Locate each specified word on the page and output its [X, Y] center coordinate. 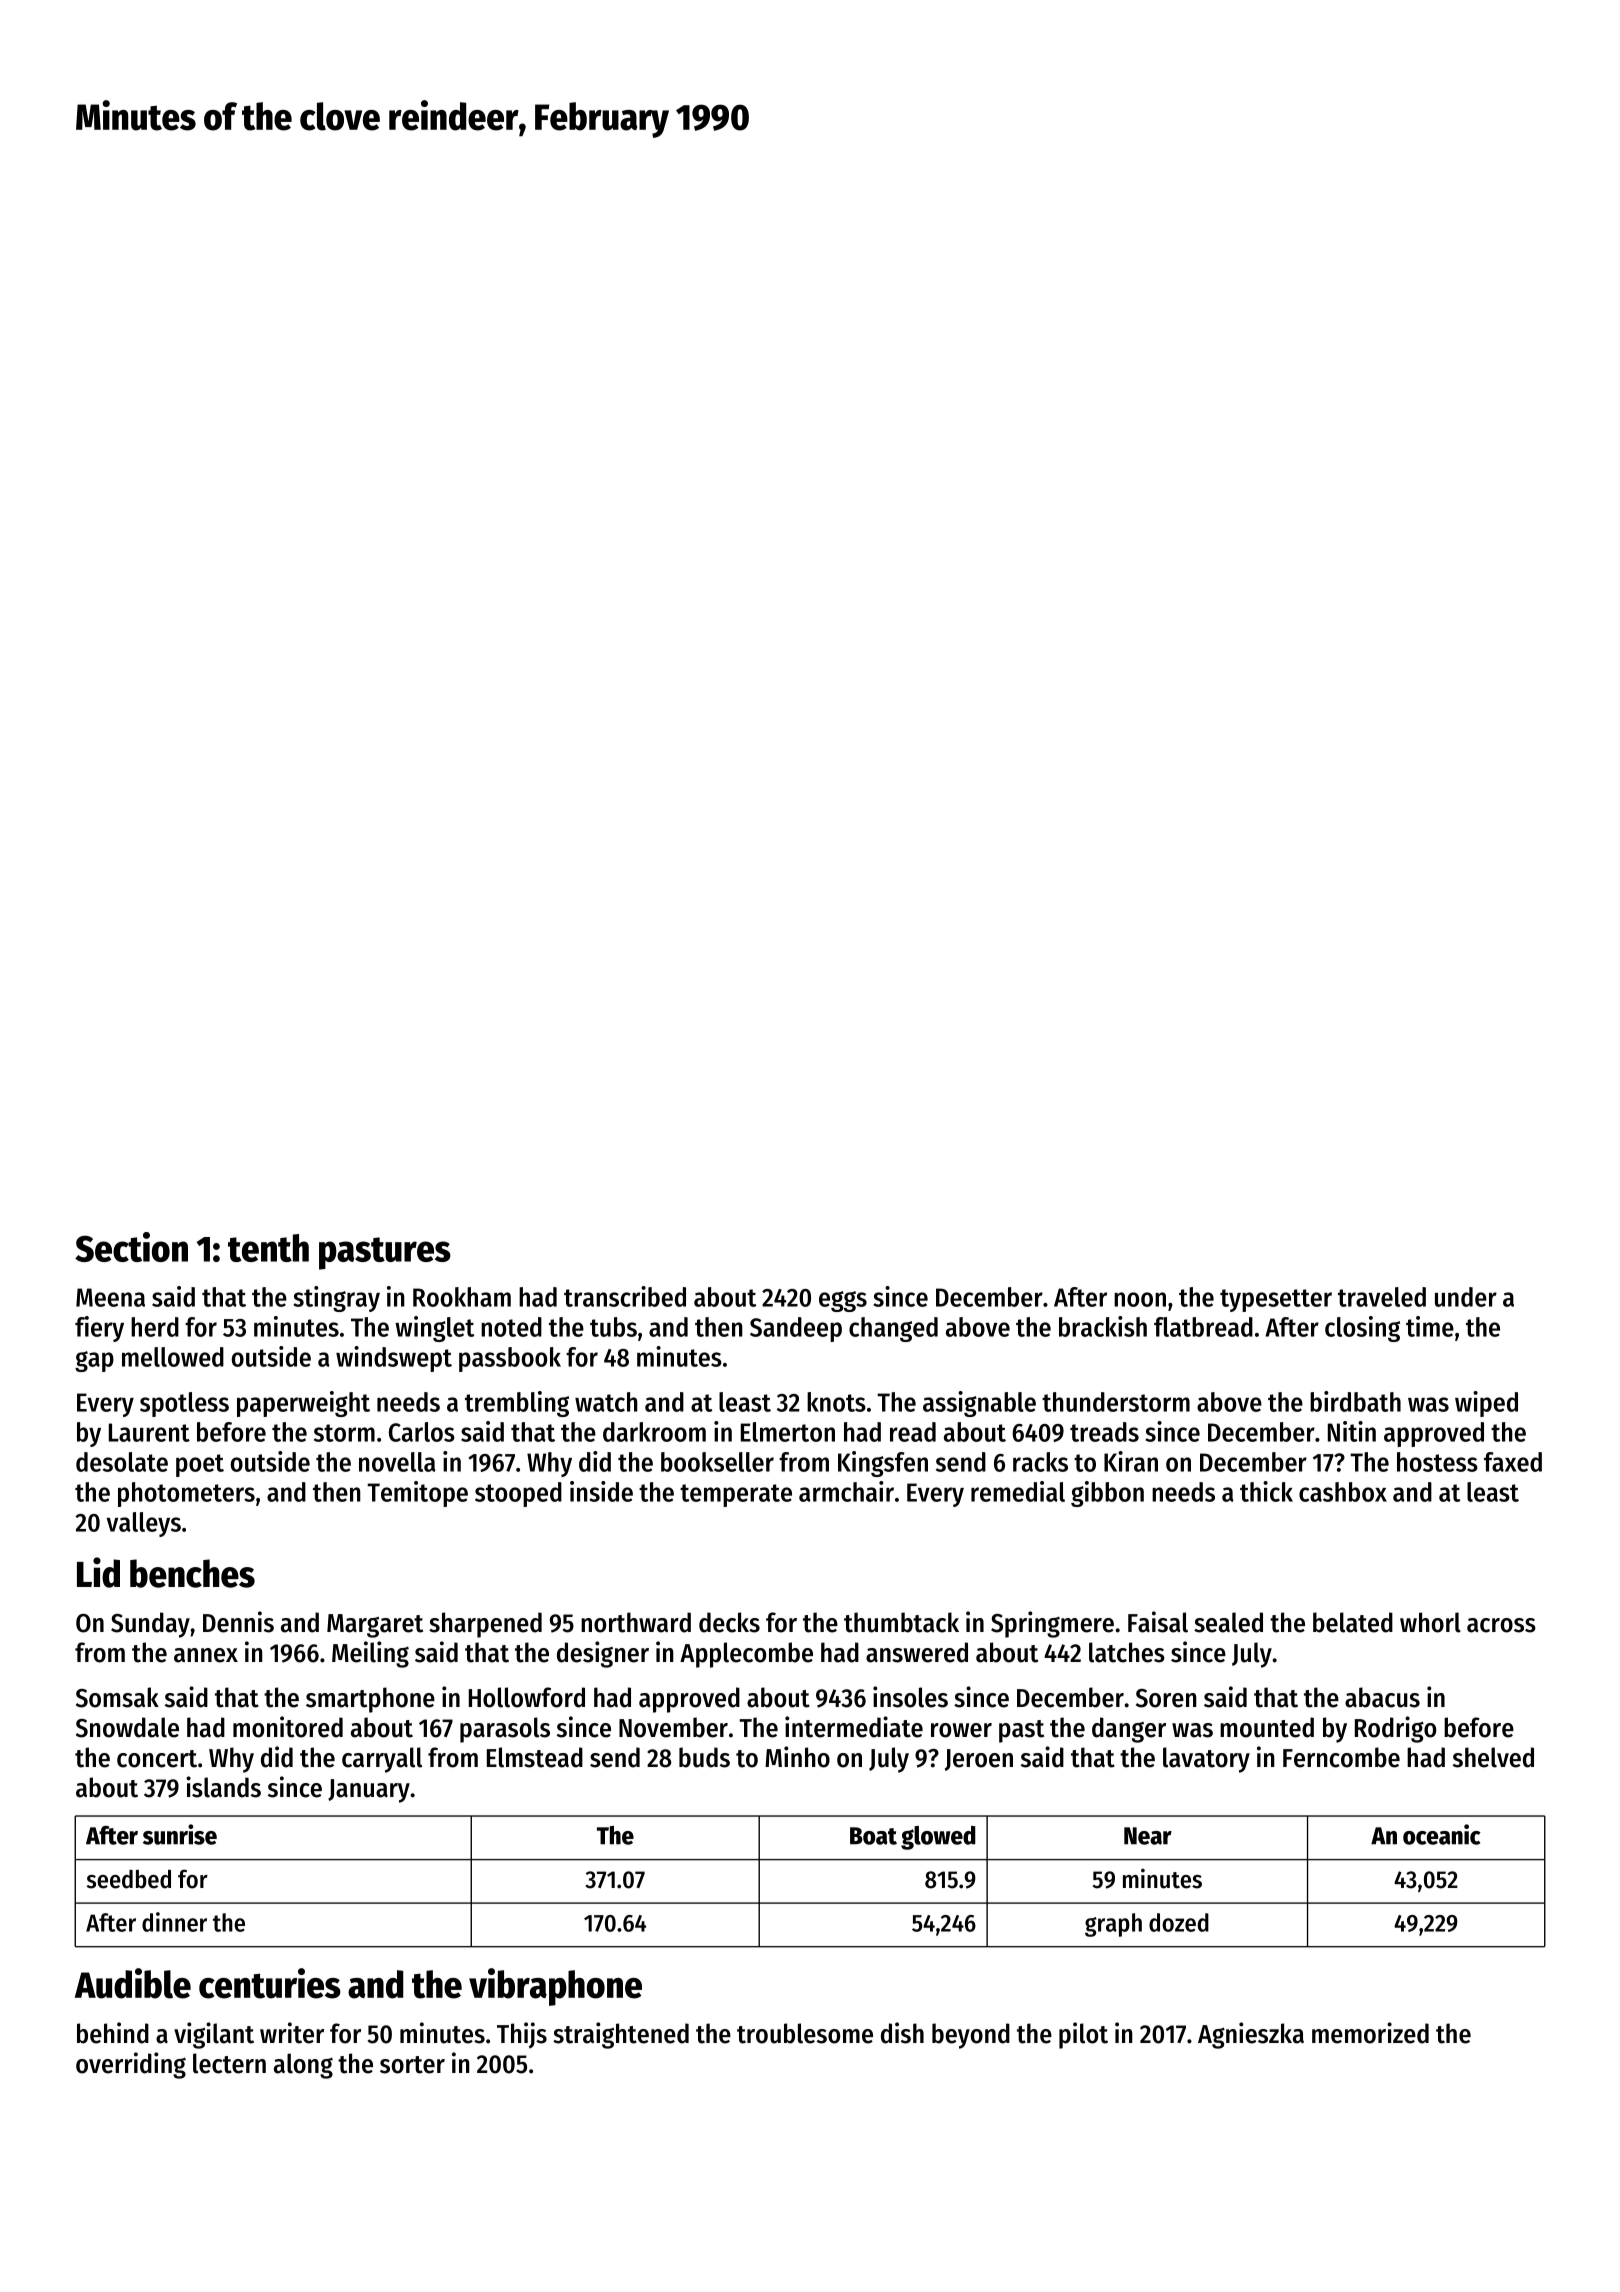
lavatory [1206, 1760]
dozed [1179, 1922]
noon [1140, 1299]
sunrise [180, 1834]
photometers [186, 1494]
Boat [873, 1836]
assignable [979, 1404]
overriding [131, 2065]
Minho [797, 1757]
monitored [288, 1727]
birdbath [1355, 1401]
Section [131, 1247]
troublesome [805, 2033]
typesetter [1276, 1300]
